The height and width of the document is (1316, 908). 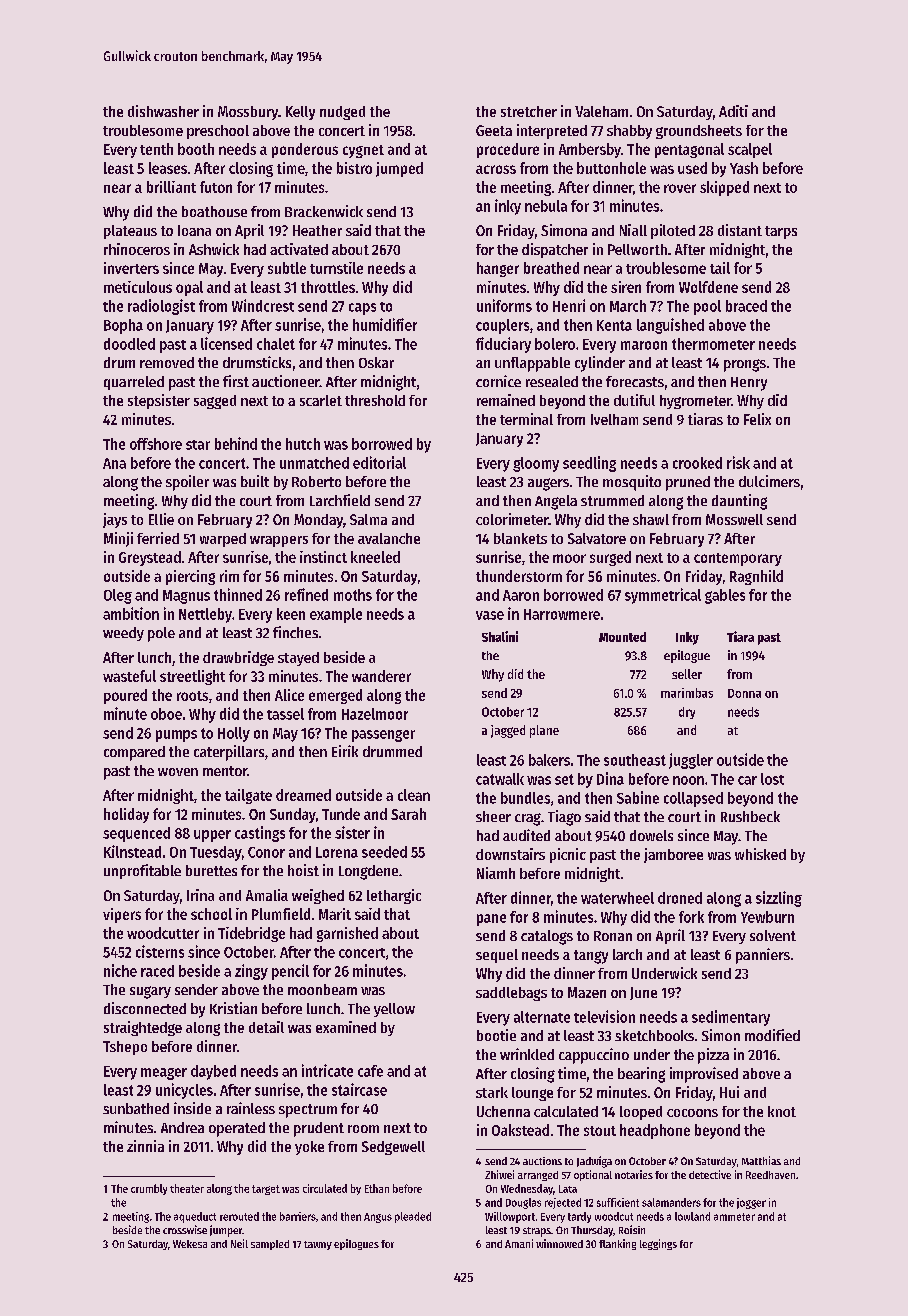 What do you see at coordinates (414, 795) in the document?
I see `clean` at bounding box center [414, 795].
